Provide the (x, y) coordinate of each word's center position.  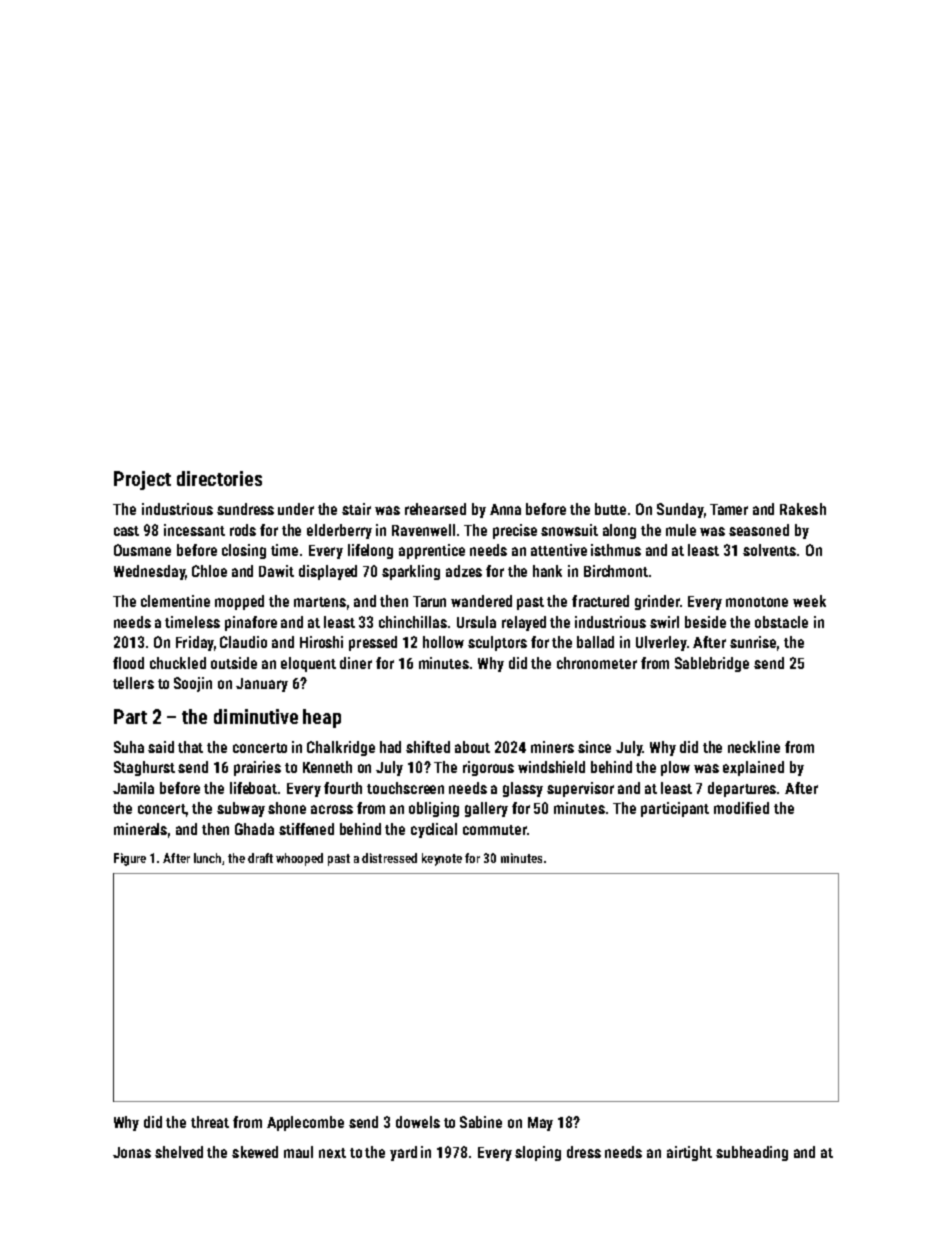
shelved (179, 1152)
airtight (689, 1153)
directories (219, 478)
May (540, 1124)
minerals (140, 829)
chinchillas (413, 622)
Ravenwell (423, 530)
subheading (752, 1153)
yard (403, 1153)
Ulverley (661, 643)
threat (210, 1122)
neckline (754, 747)
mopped (239, 602)
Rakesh (803, 509)
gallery (486, 809)
